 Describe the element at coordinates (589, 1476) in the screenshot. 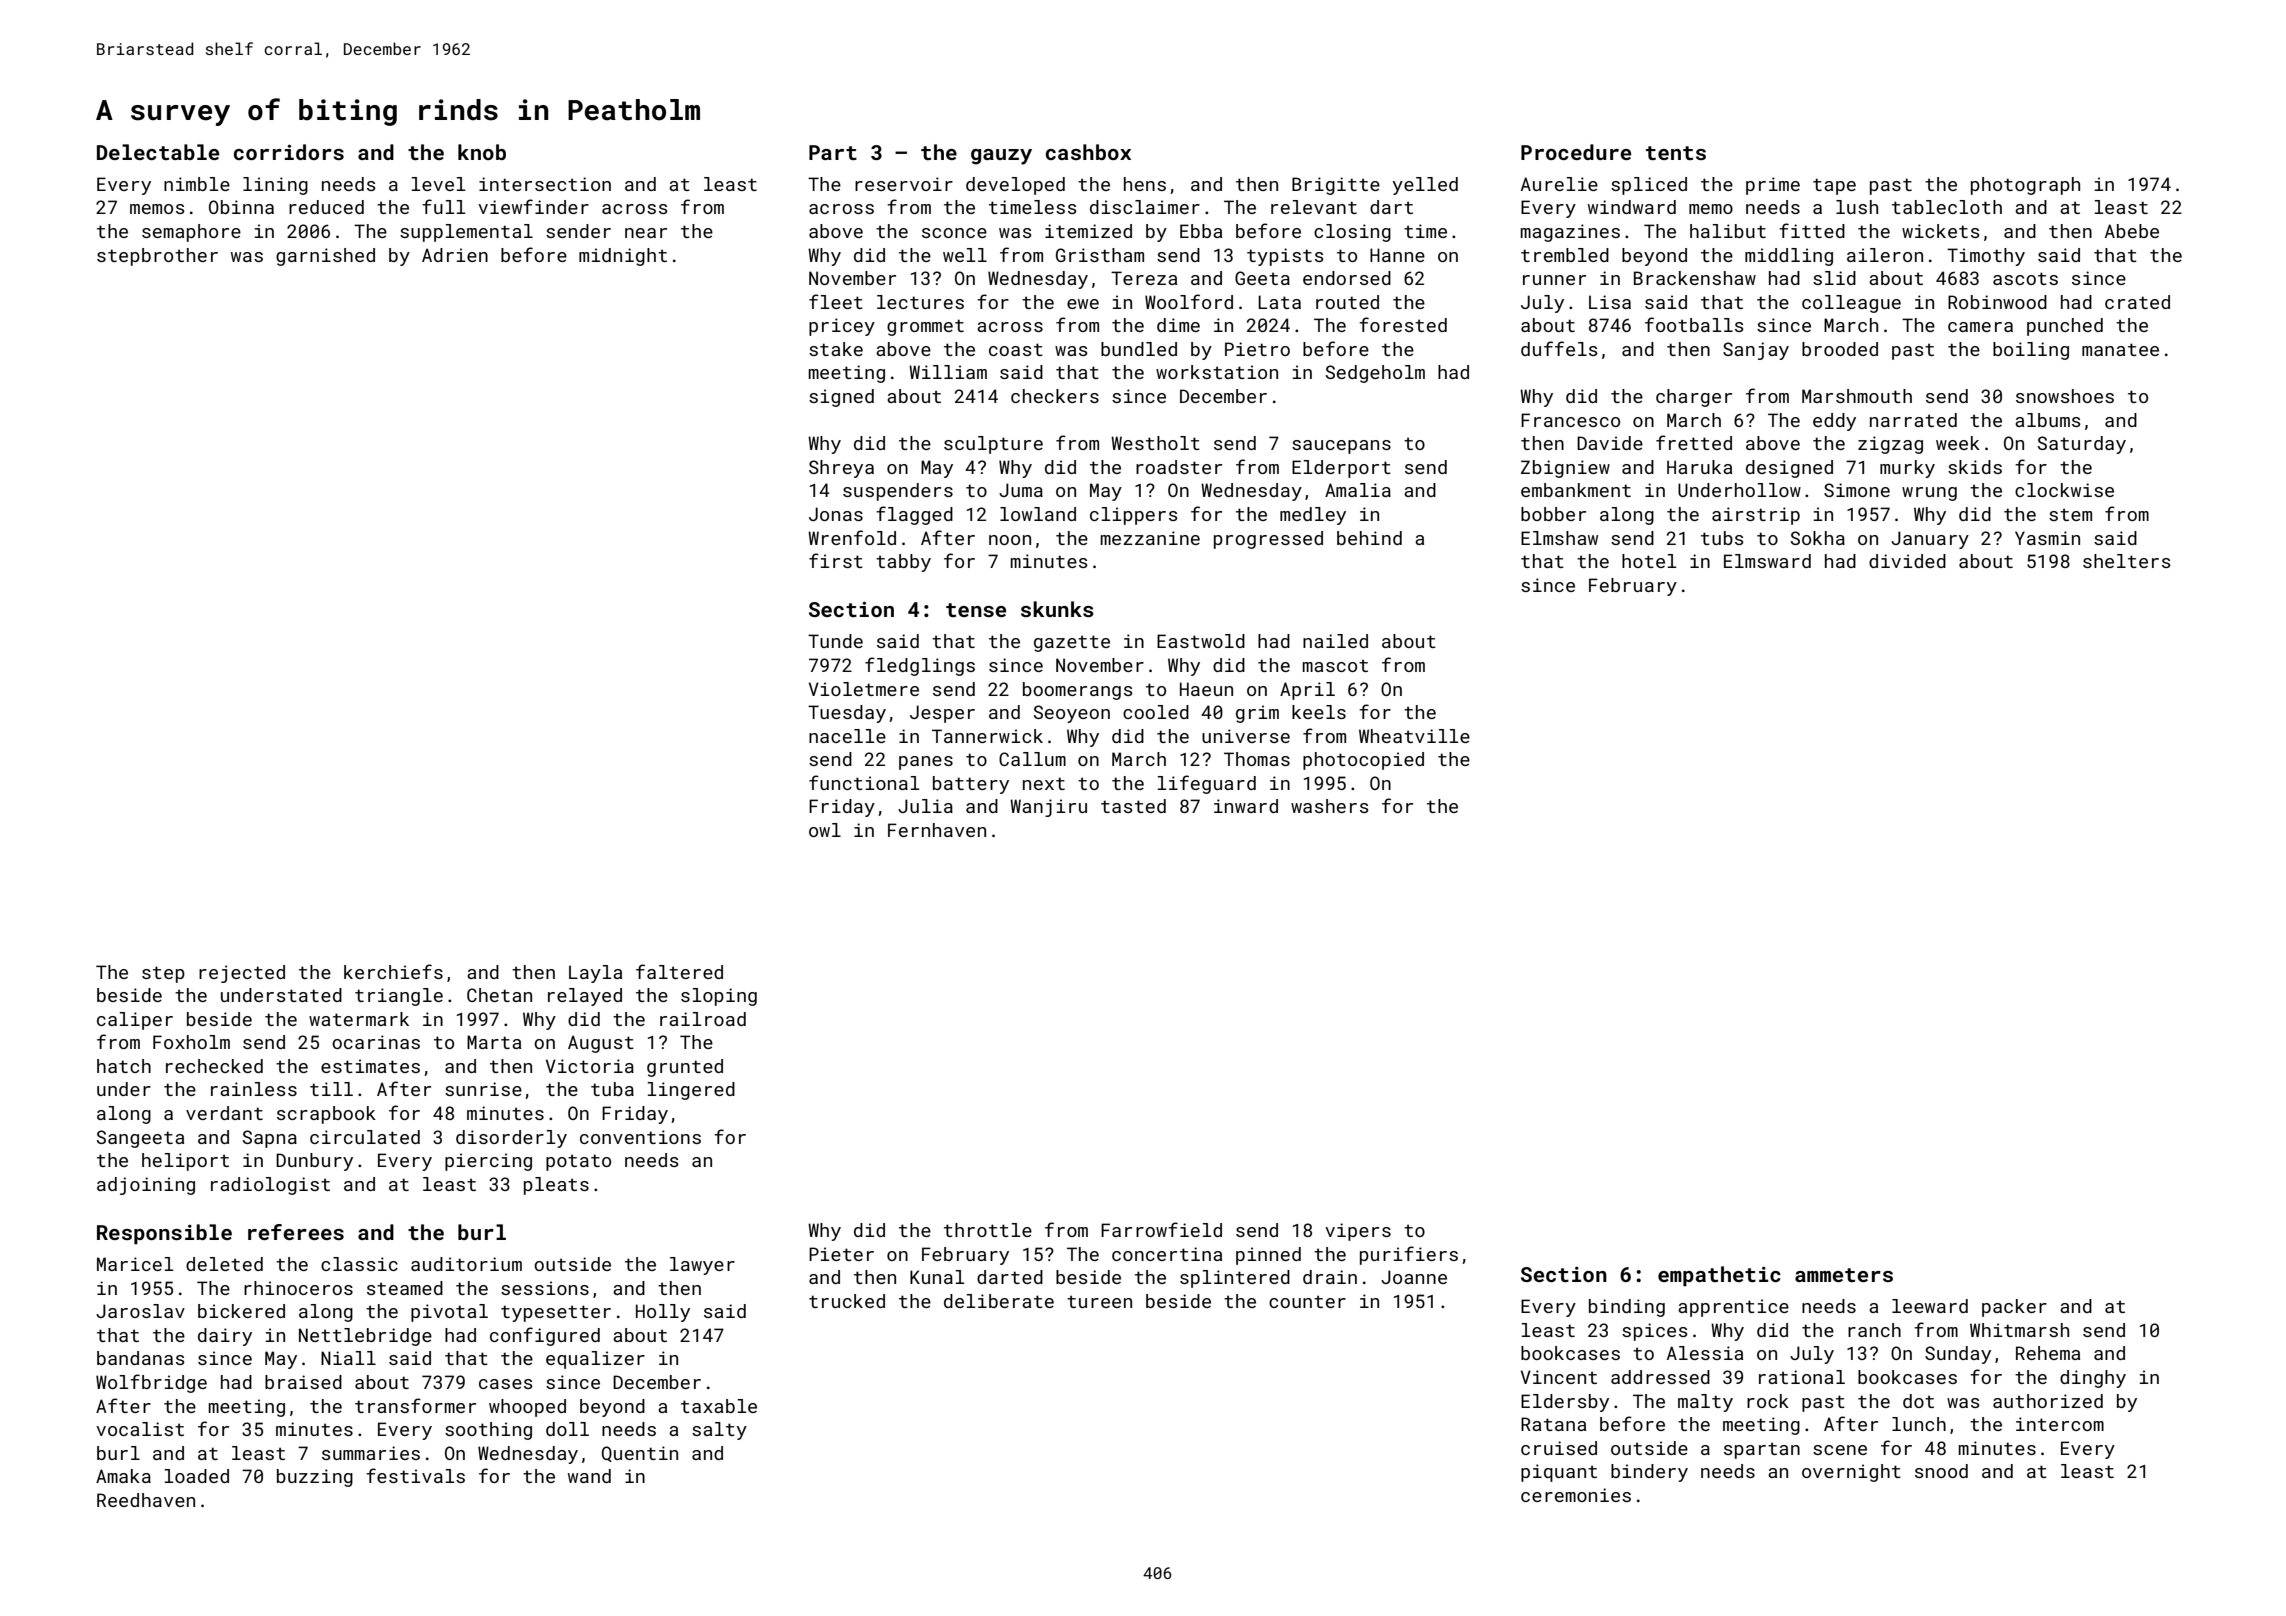

I see `wand` at that location.
